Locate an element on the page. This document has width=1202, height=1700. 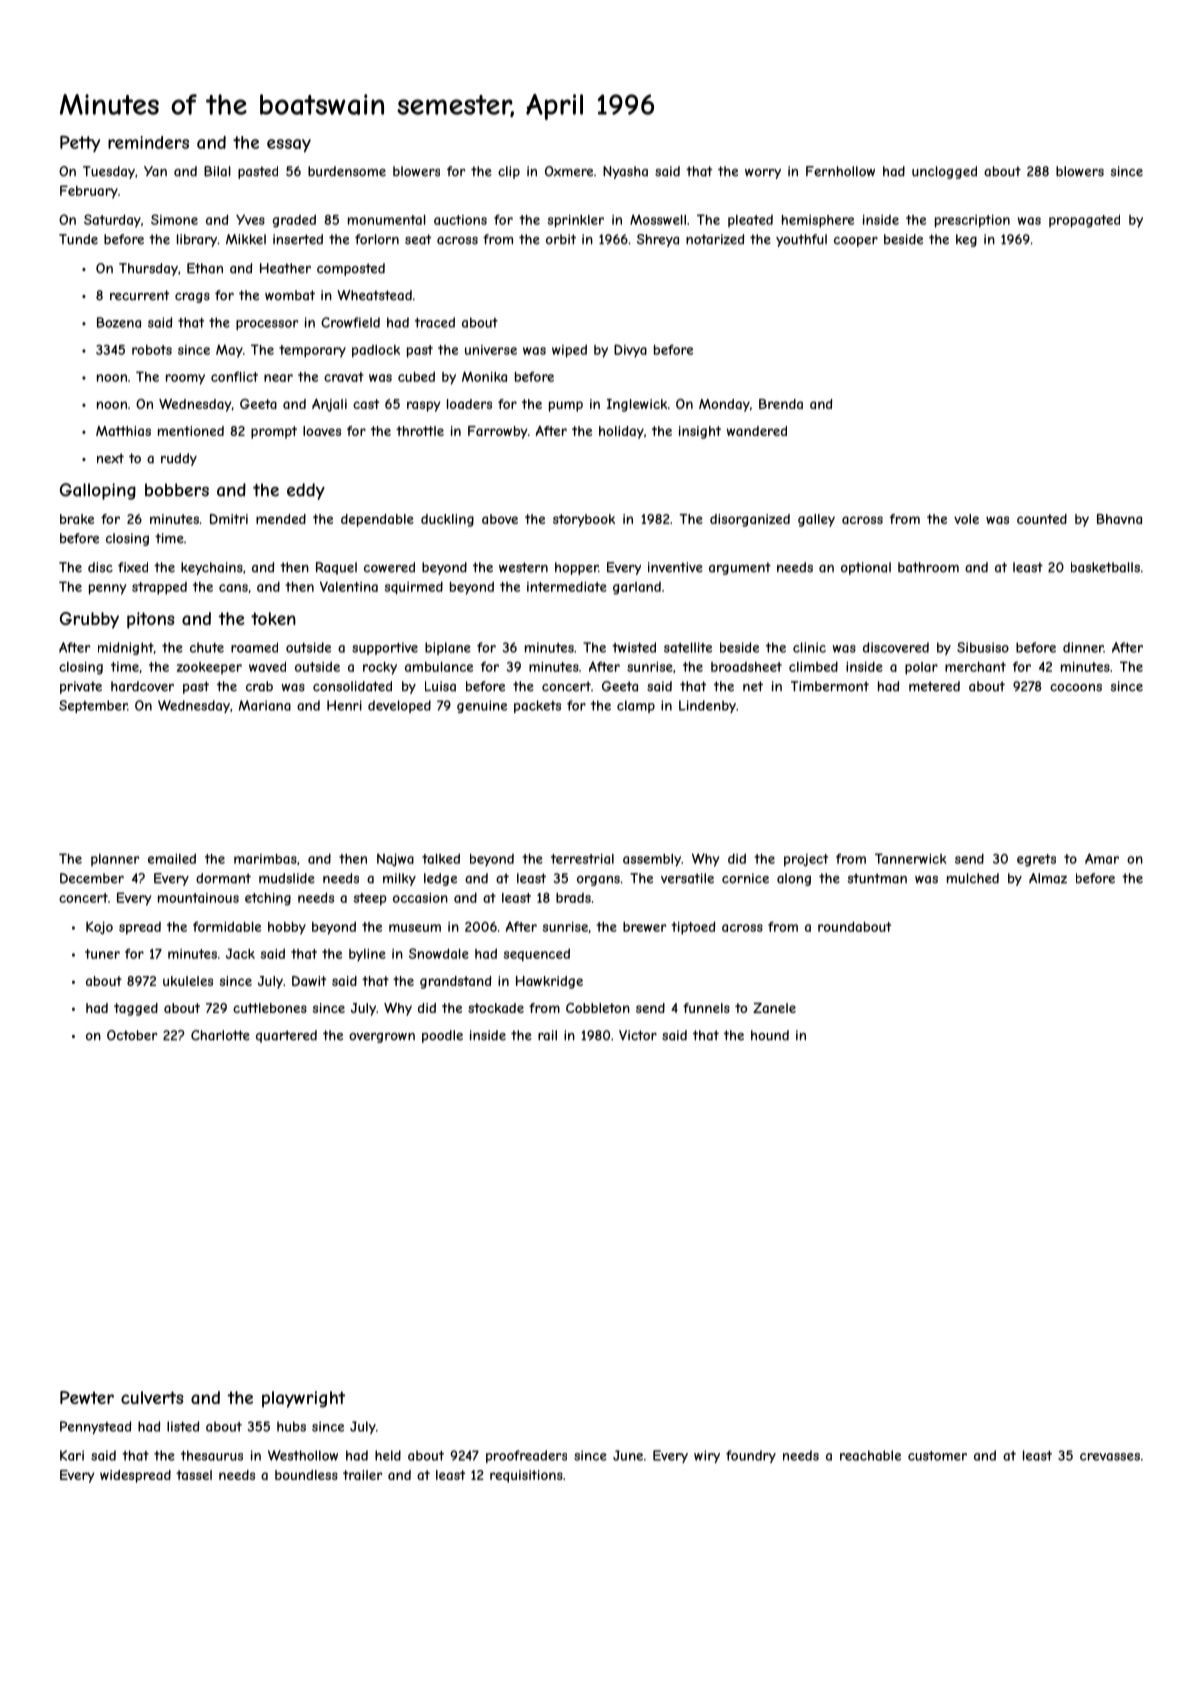
propagated is located at coordinates (1084, 221).
